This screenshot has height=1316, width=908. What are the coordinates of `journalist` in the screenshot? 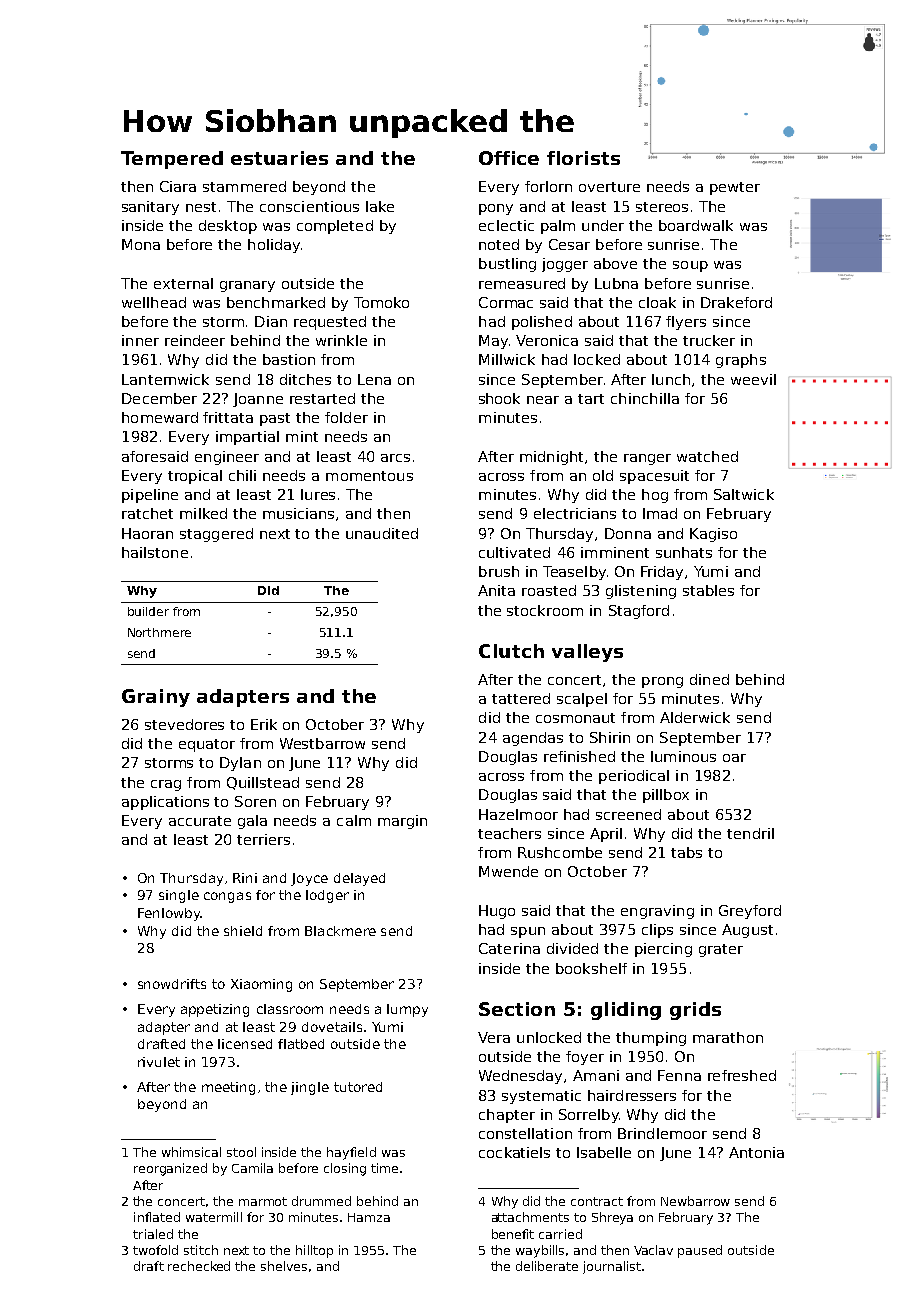 It's located at (612, 1267).
